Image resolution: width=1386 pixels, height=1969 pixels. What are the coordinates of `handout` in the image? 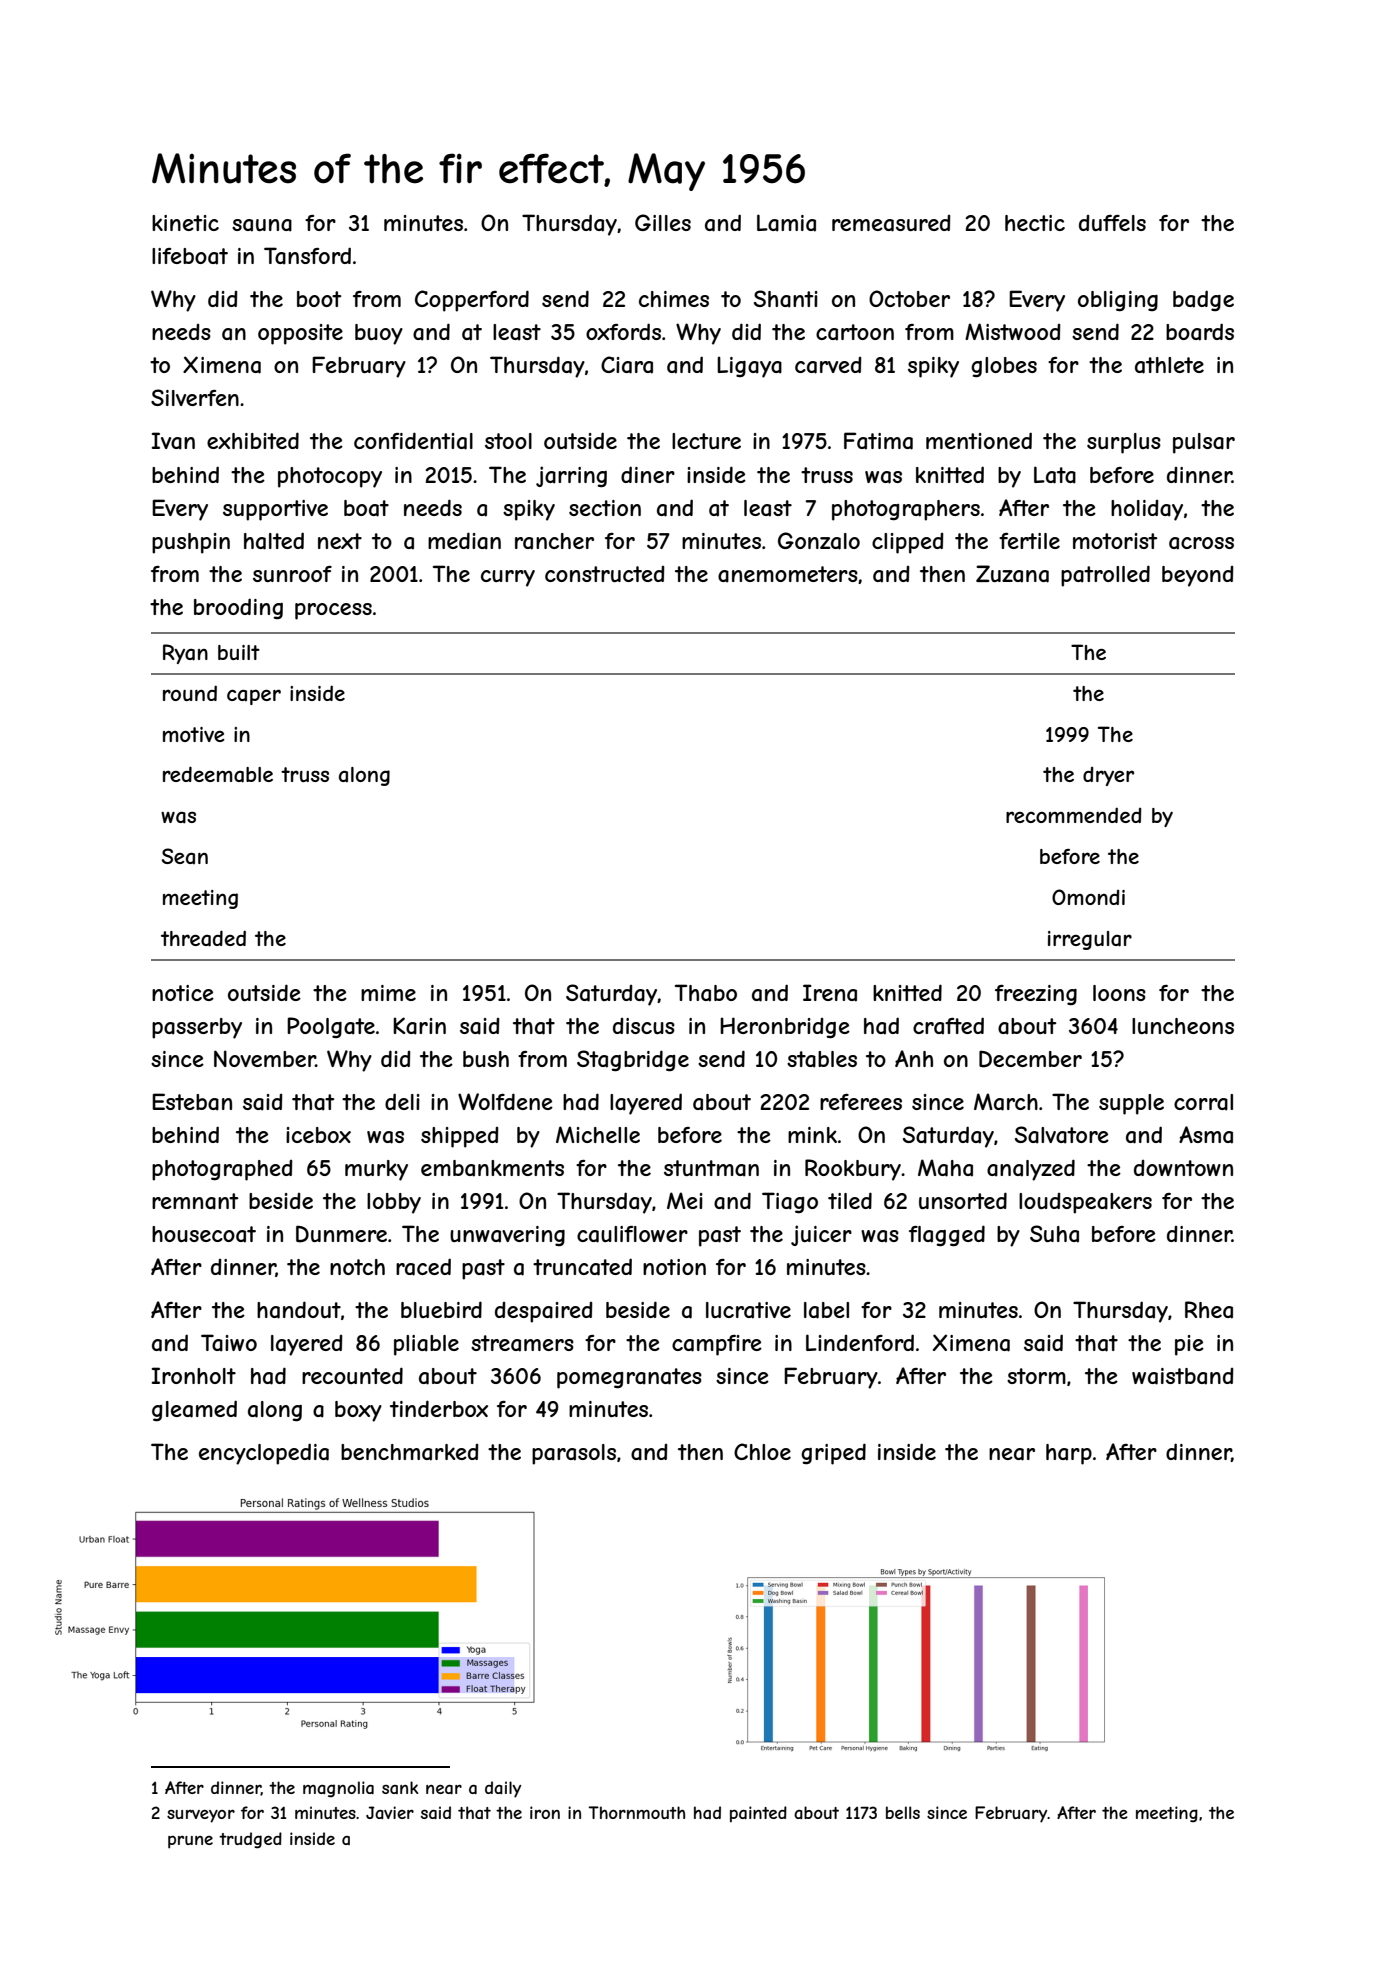 It's located at (299, 1310).
